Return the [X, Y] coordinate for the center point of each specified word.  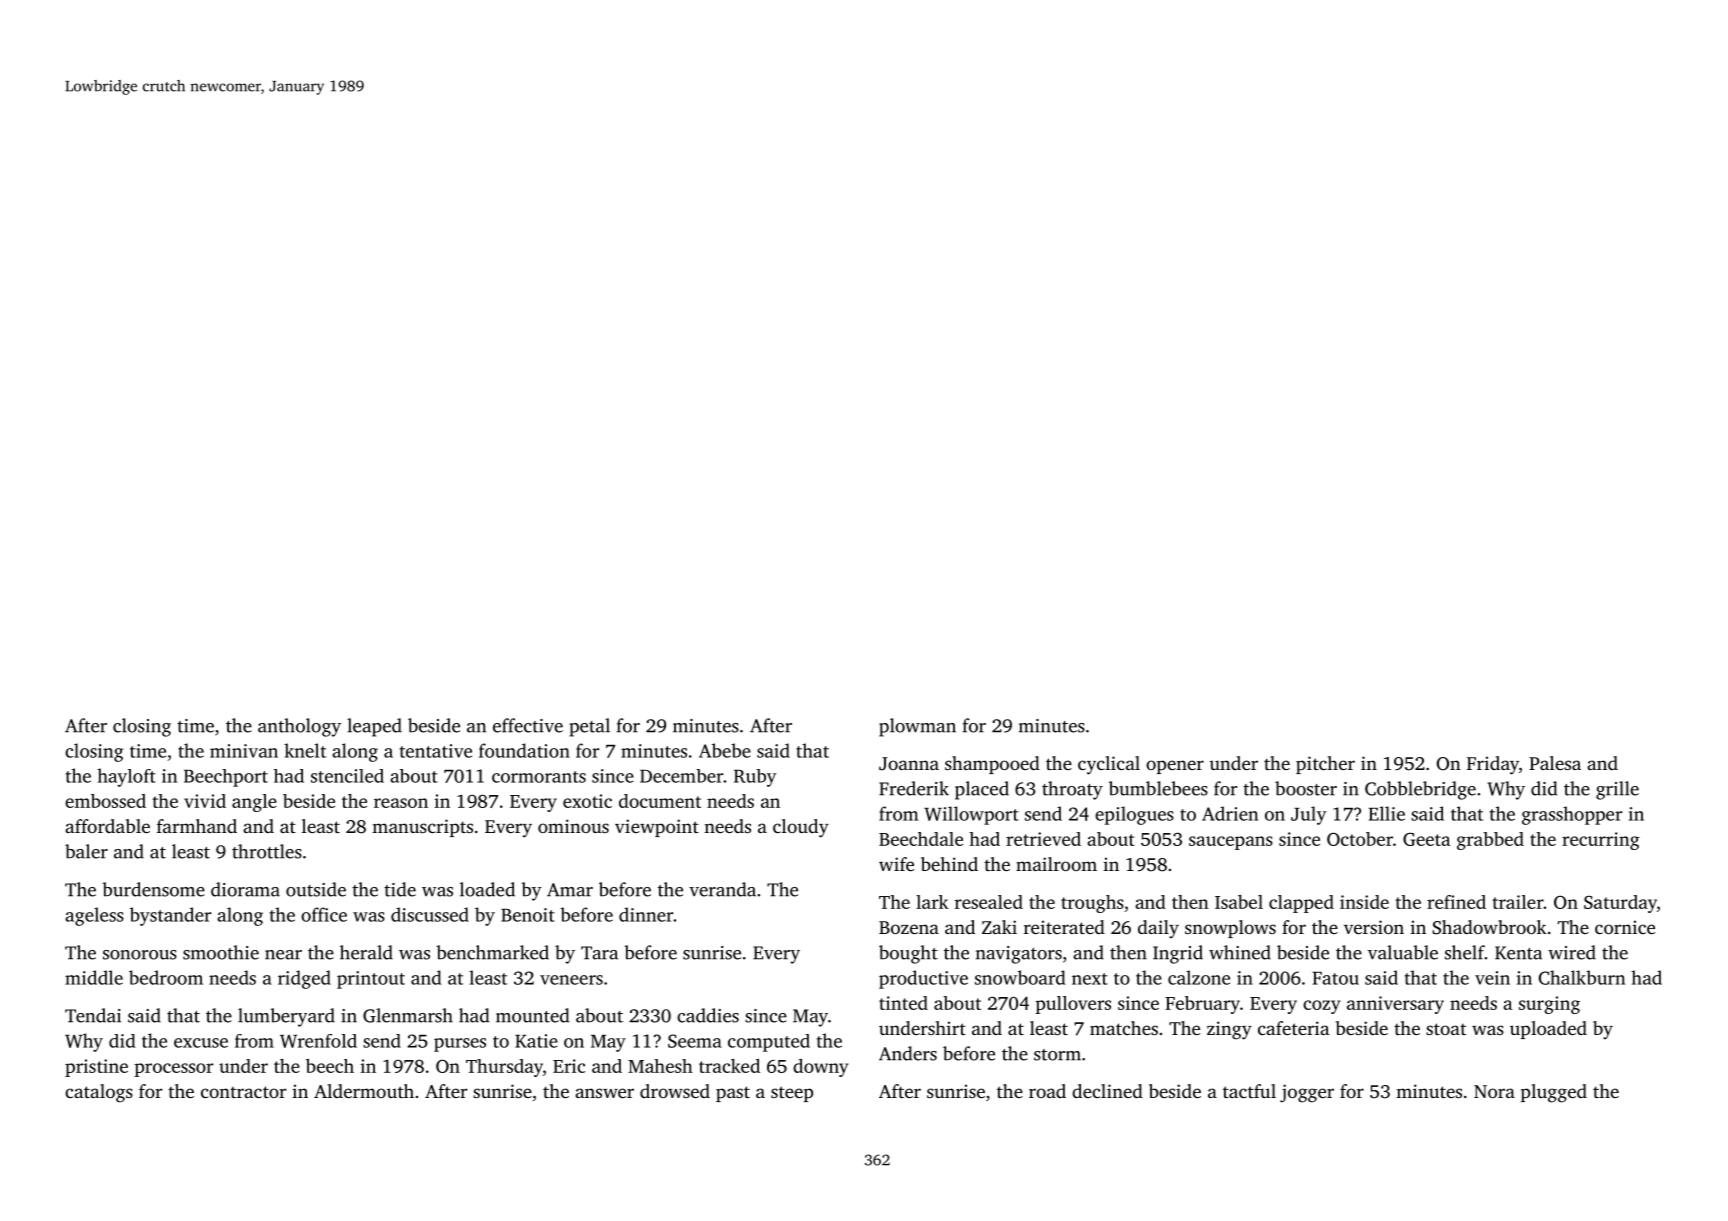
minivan [244, 751]
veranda [722, 889]
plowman [917, 727]
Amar [570, 890]
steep [792, 1094]
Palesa [1555, 763]
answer [604, 1093]
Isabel [1239, 902]
